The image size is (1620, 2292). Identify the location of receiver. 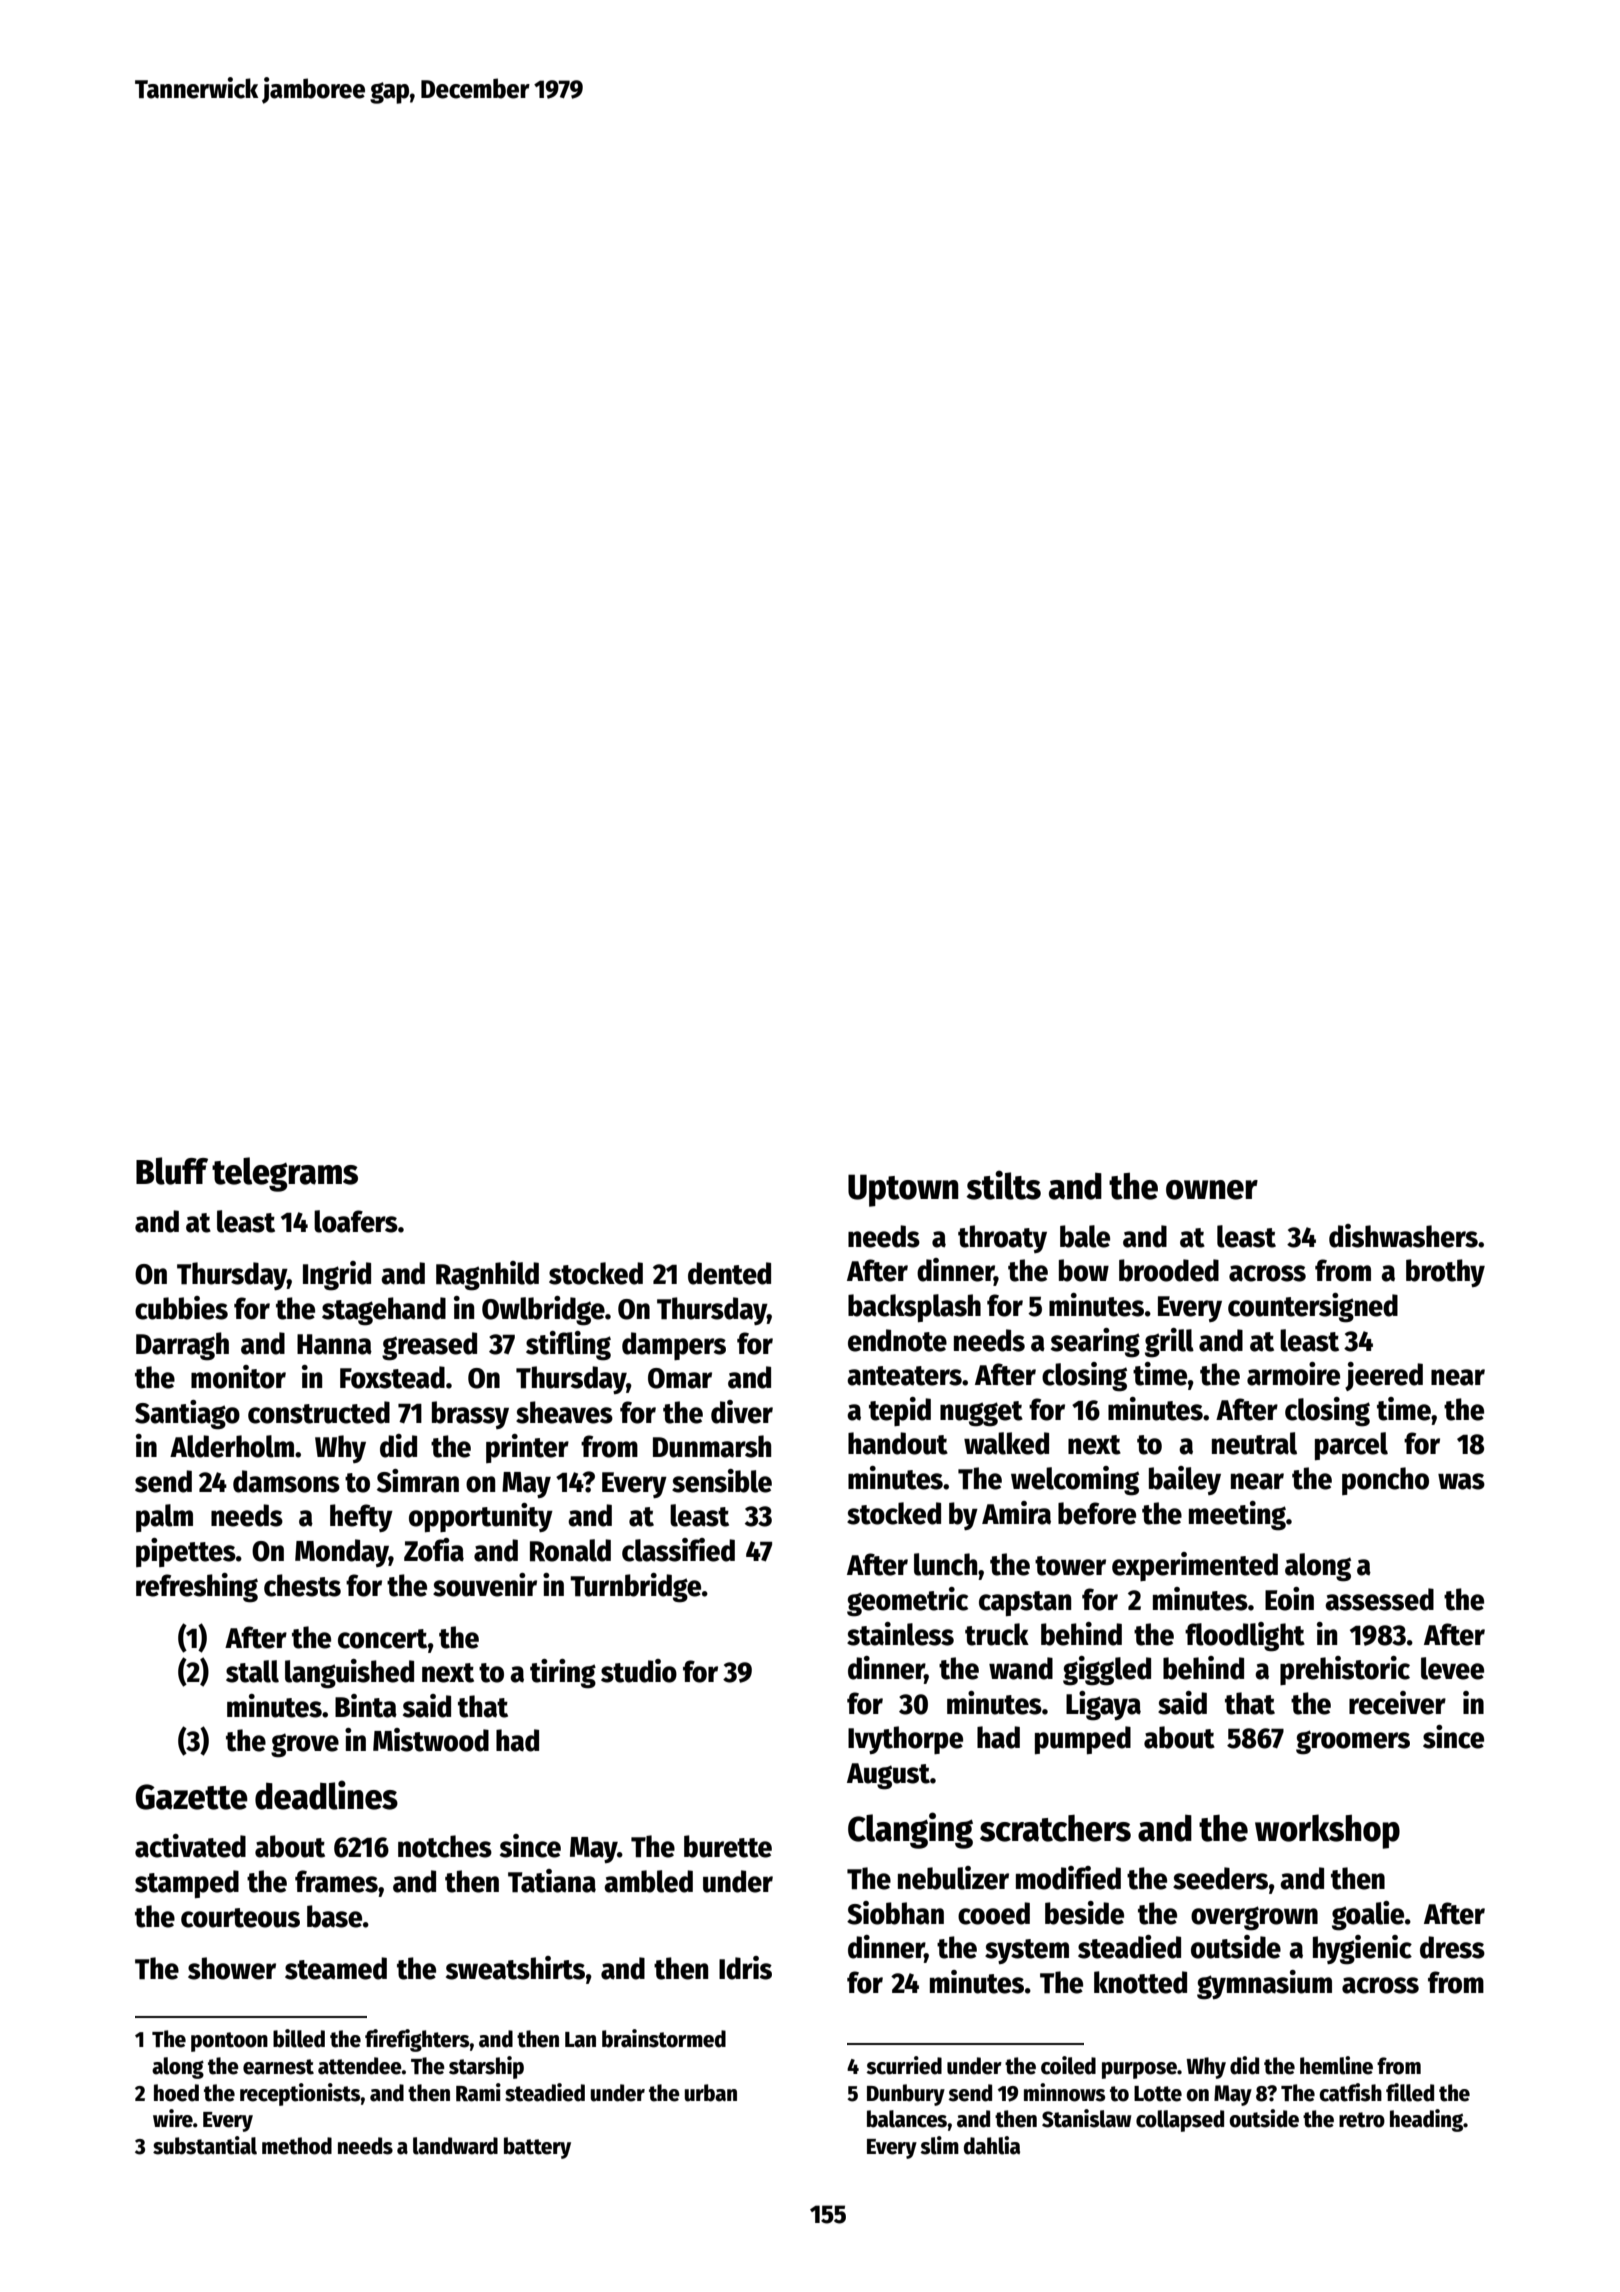
(1397, 1703).
